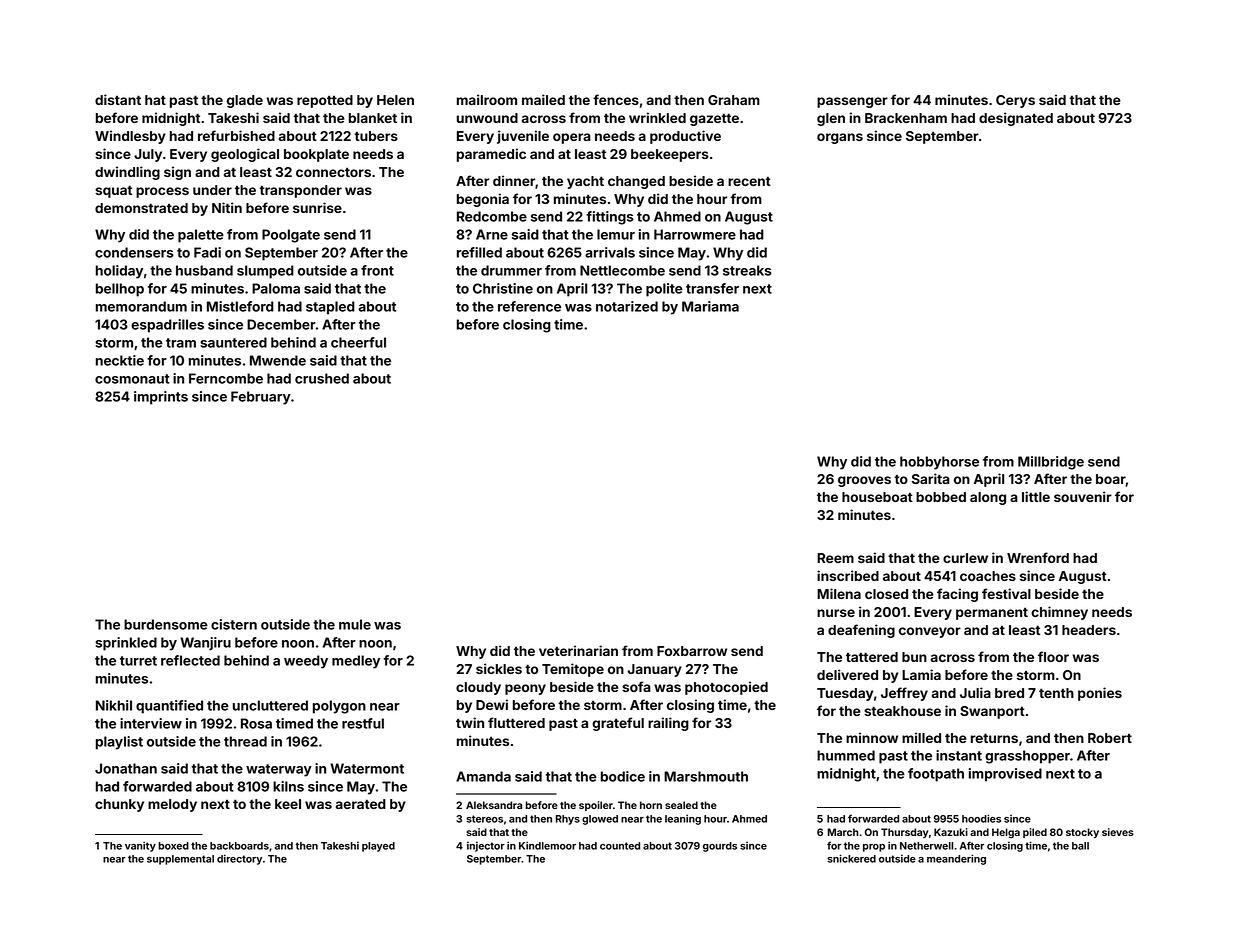 This document has height=952, width=1233. I want to click on Rosa, so click(256, 723).
